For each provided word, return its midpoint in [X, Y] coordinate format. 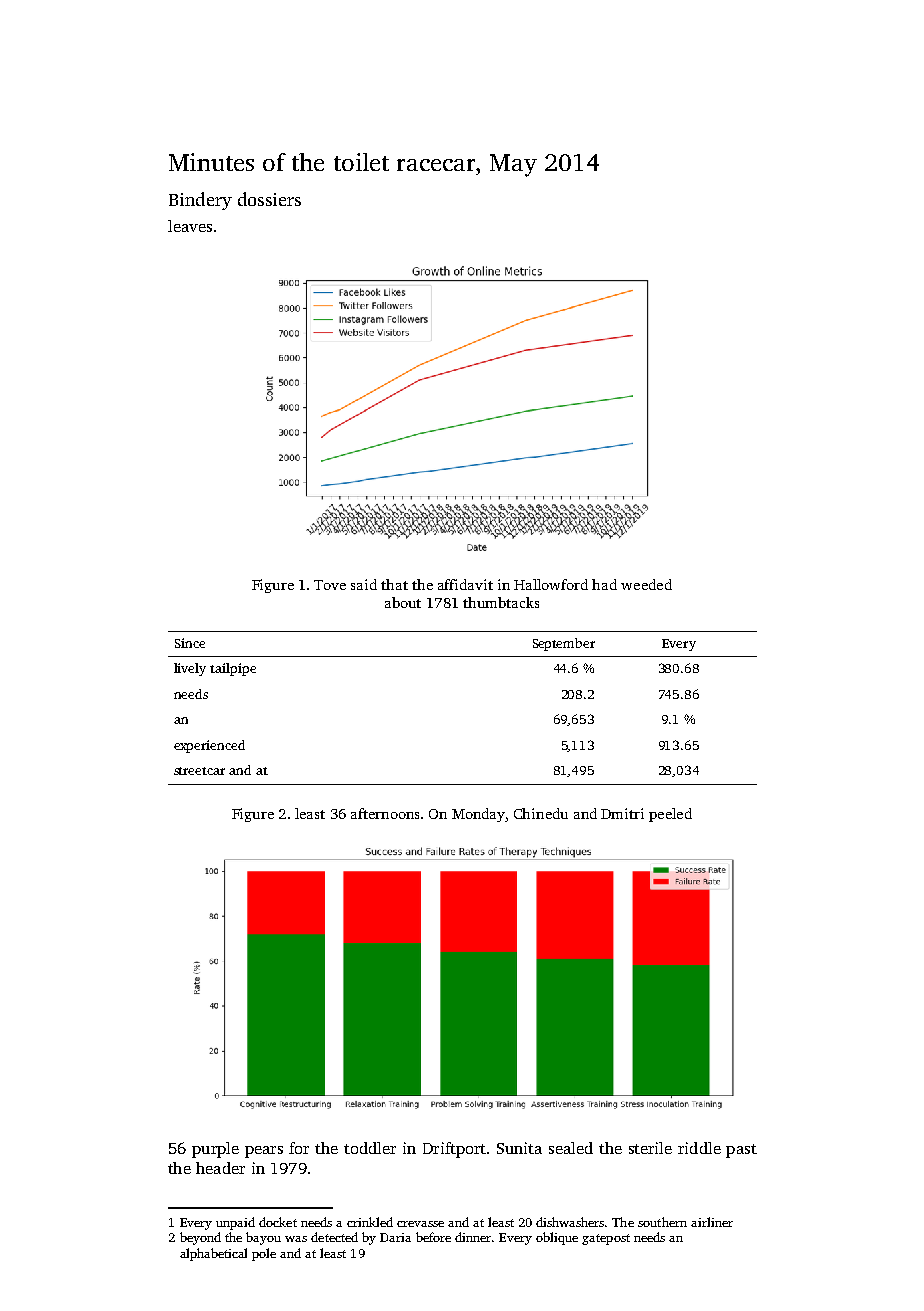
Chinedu [541, 813]
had [604, 584]
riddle [699, 1148]
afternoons [385, 813]
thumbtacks [501, 602]
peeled [670, 815]
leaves [190, 226]
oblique [557, 1238]
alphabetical [213, 1254]
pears [264, 1152]
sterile [650, 1148]
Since [190, 643]
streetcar [199, 771]
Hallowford [551, 584]
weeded [646, 584]
